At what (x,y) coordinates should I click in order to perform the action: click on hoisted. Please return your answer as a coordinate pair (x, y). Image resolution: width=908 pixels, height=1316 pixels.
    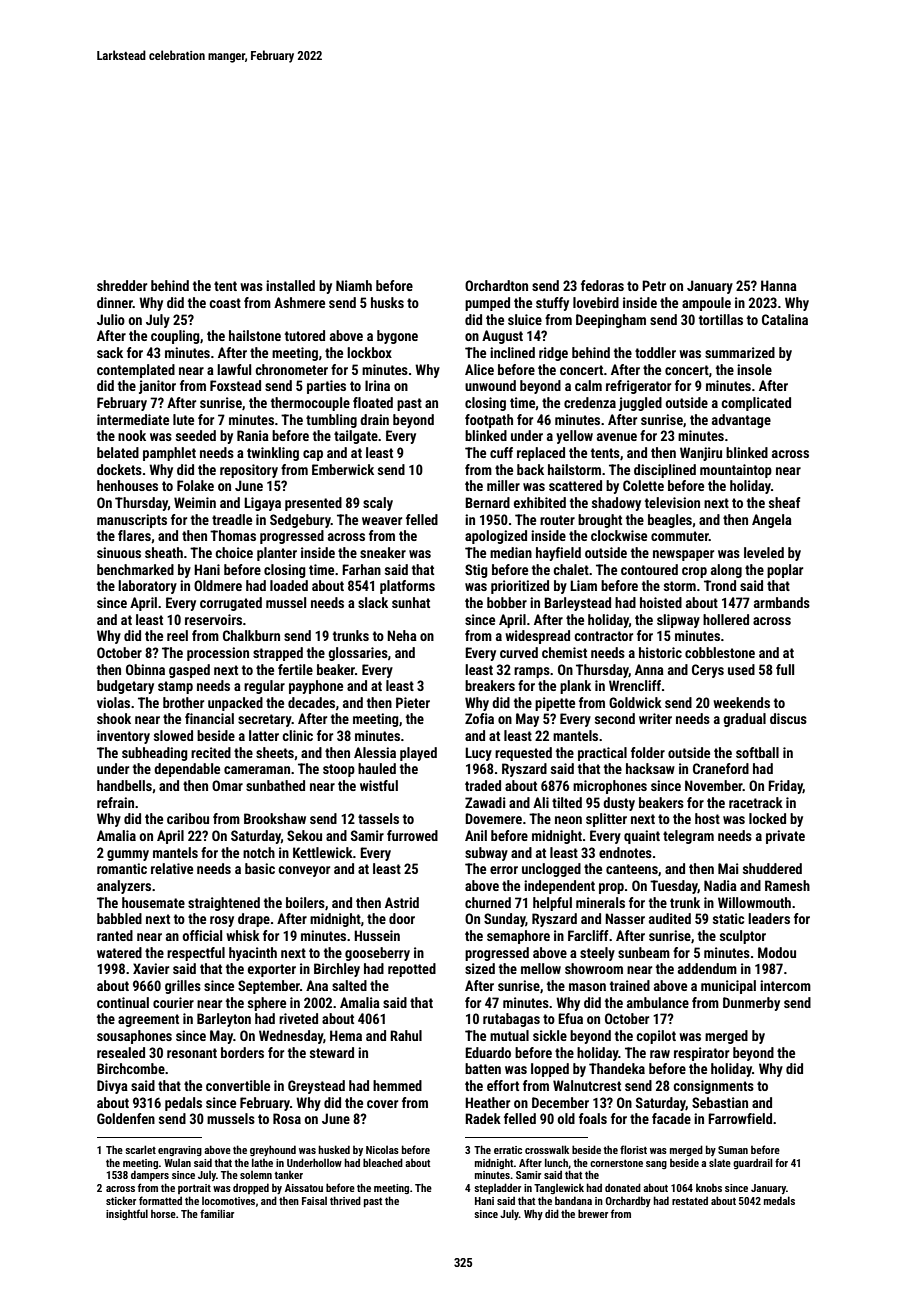
    Looking at the image, I should click on (661, 602).
